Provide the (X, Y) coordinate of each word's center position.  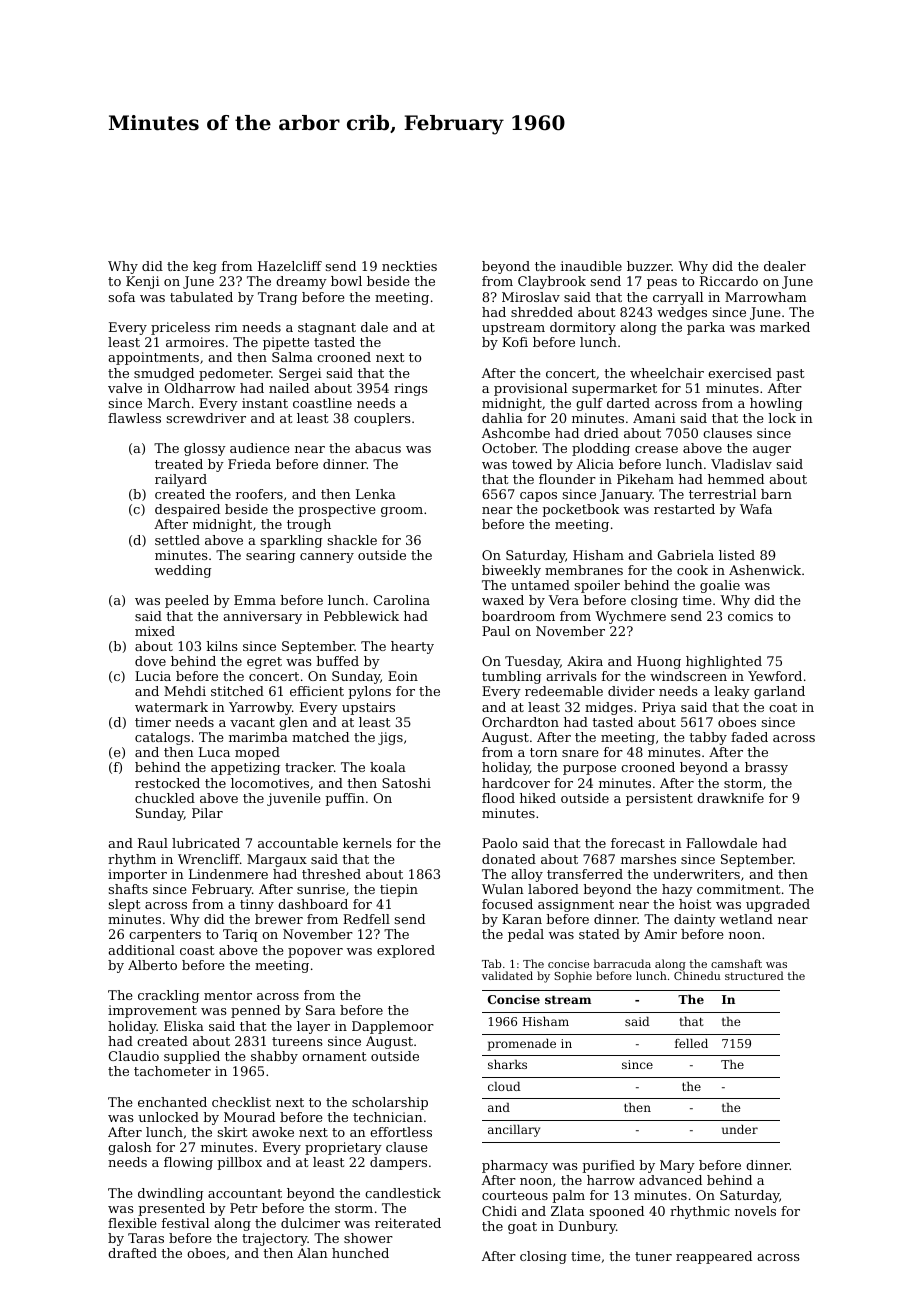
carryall (678, 298)
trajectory (275, 1239)
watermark (171, 707)
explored (406, 951)
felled (691, 1043)
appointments (153, 358)
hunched (360, 1253)
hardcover (516, 783)
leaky (732, 692)
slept (124, 905)
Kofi (515, 342)
